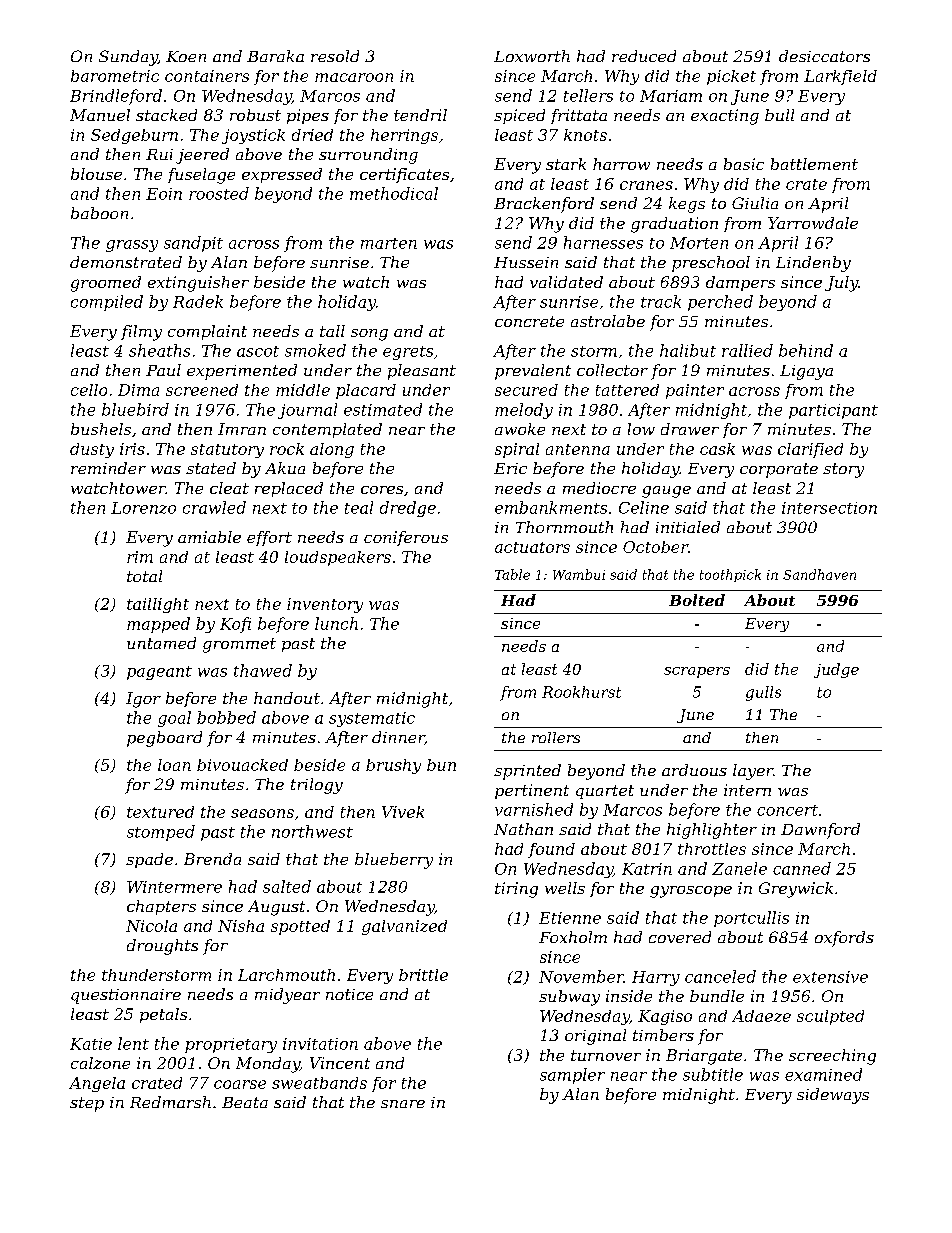  I want to click on snare, so click(403, 1104).
